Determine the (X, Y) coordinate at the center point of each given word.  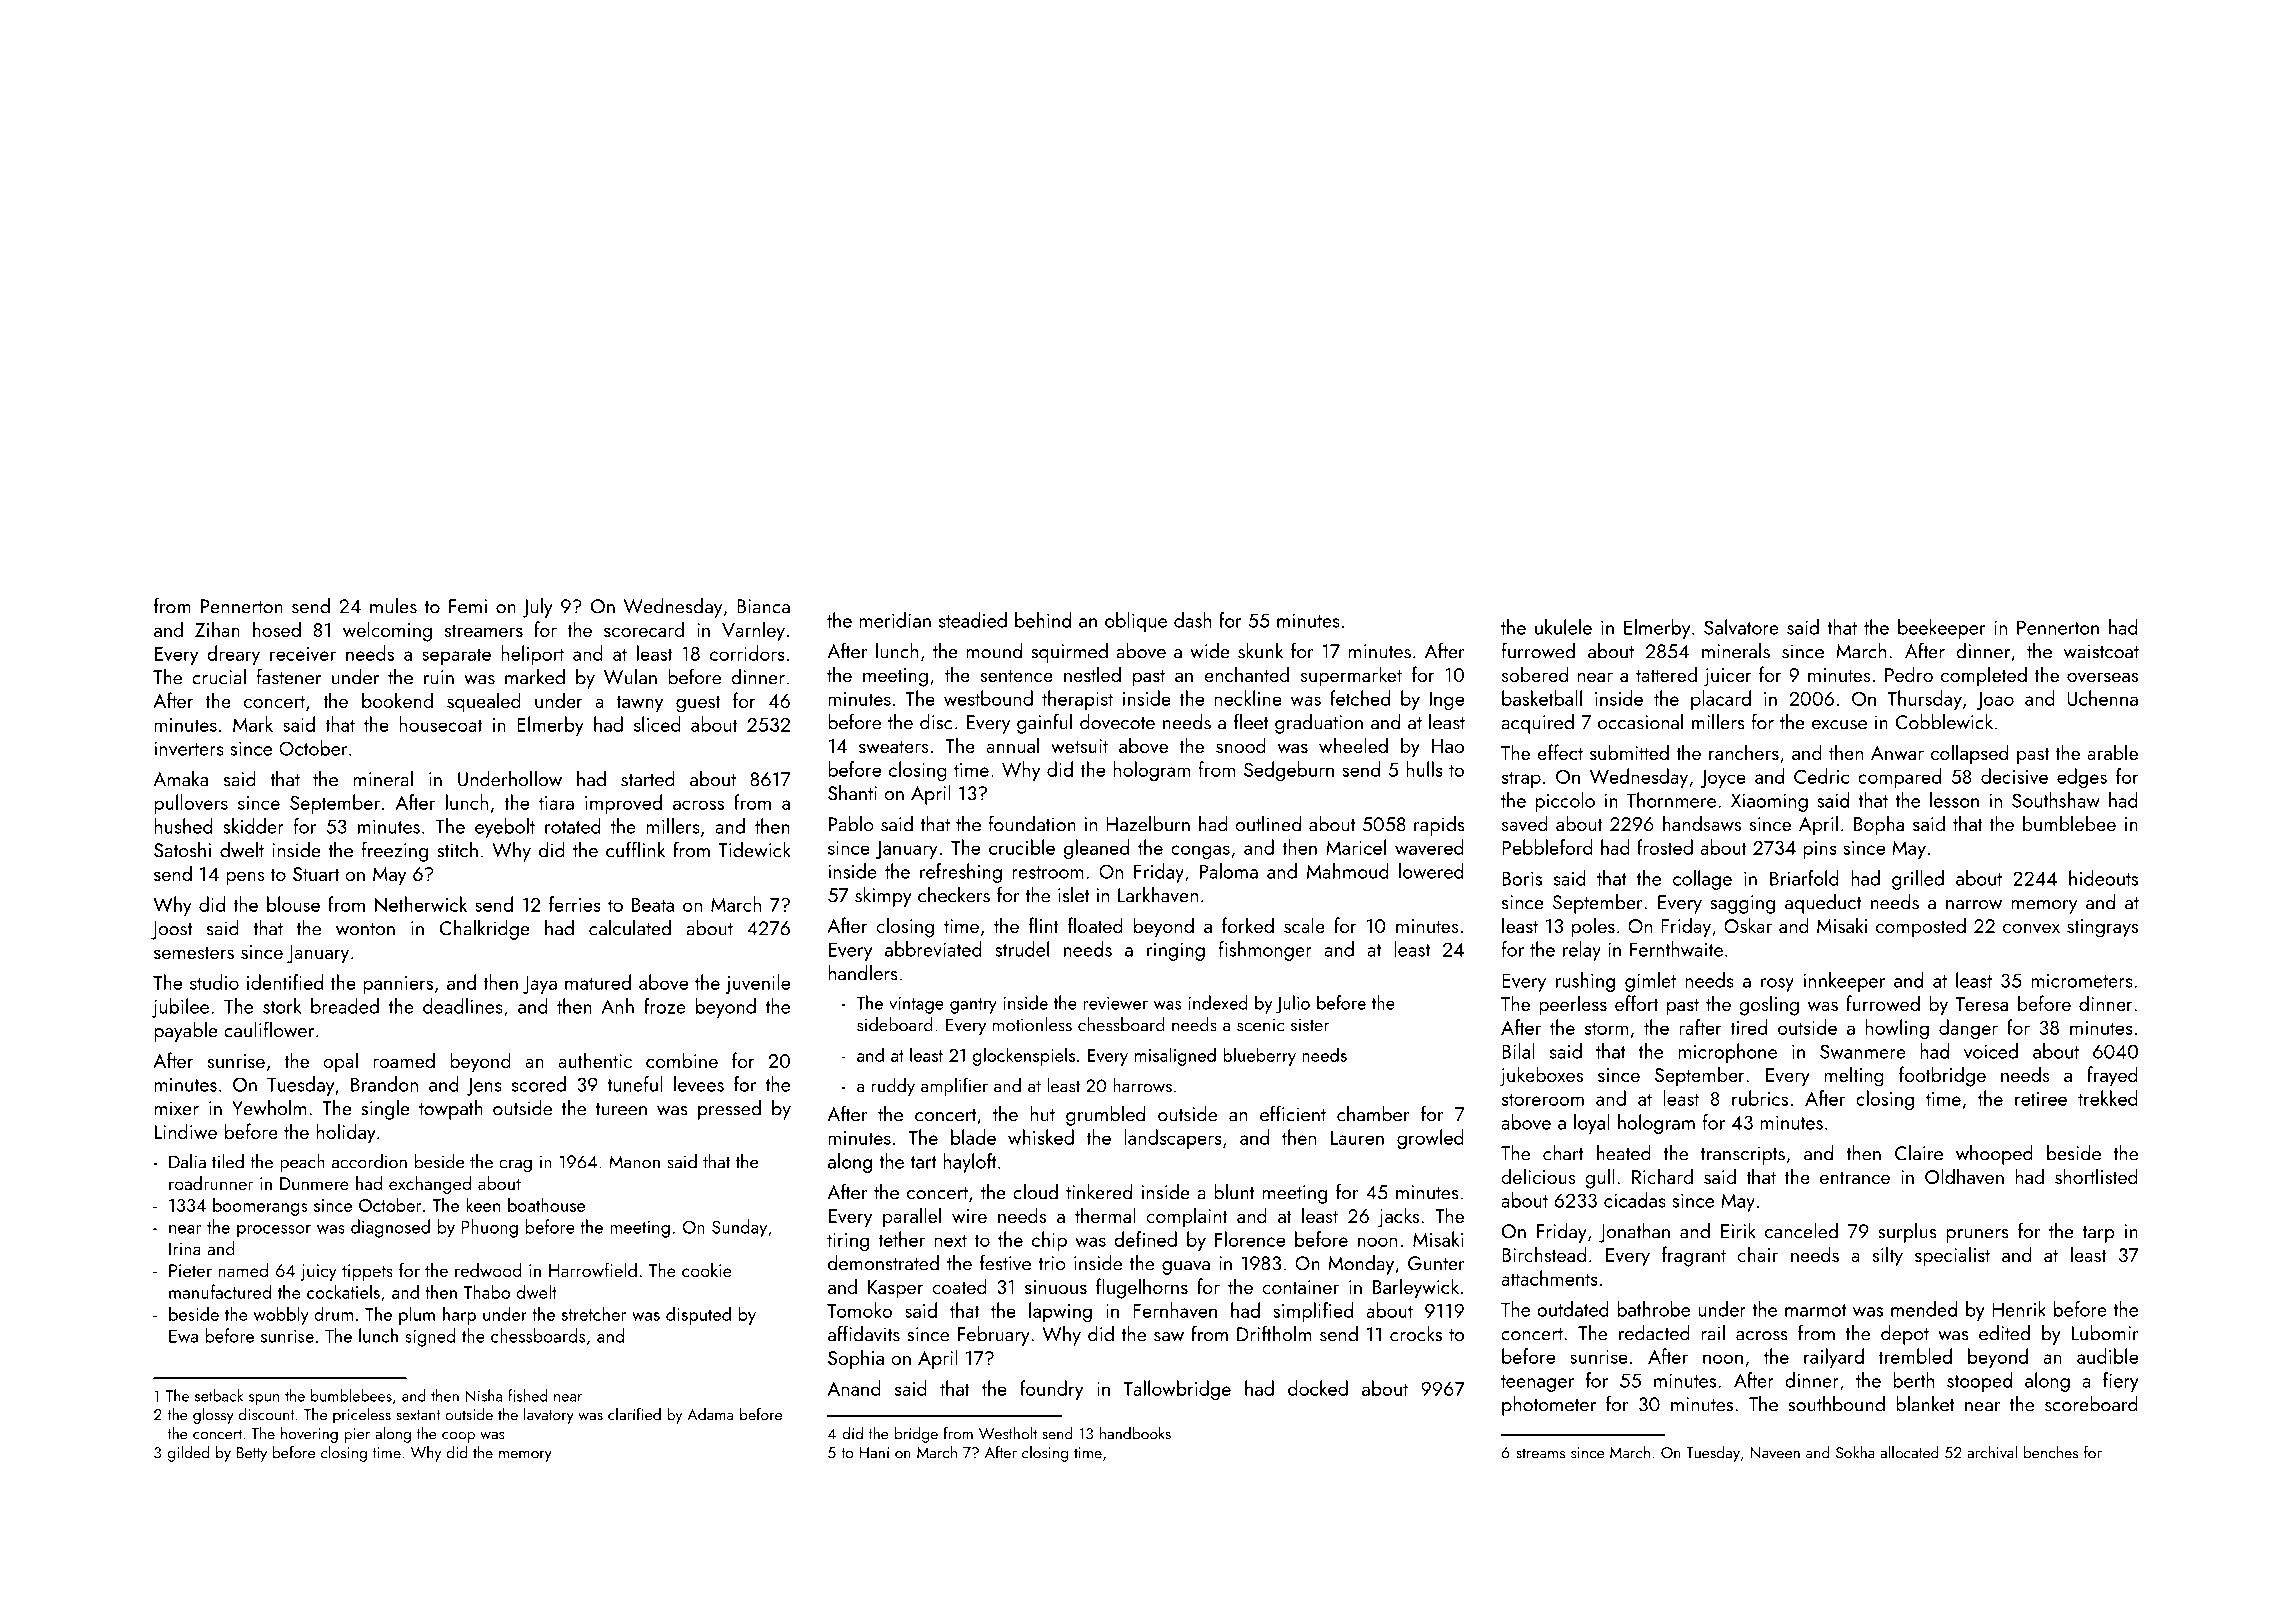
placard (1721, 700)
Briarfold (1804, 878)
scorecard (644, 629)
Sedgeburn (1289, 771)
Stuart (316, 874)
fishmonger (1265, 951)
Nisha (484, 1395)
